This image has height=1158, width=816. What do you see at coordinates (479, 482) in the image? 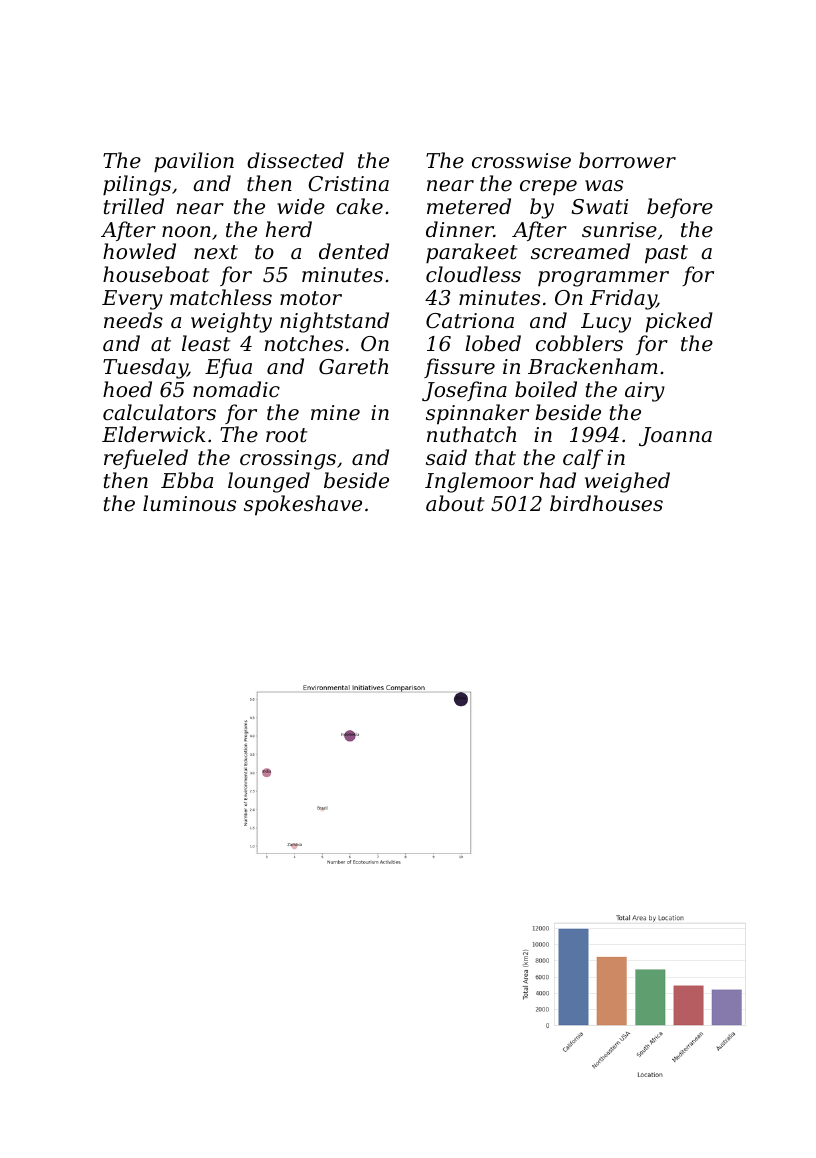
I see `Inglemoor` at bounding box center [479, 482].
